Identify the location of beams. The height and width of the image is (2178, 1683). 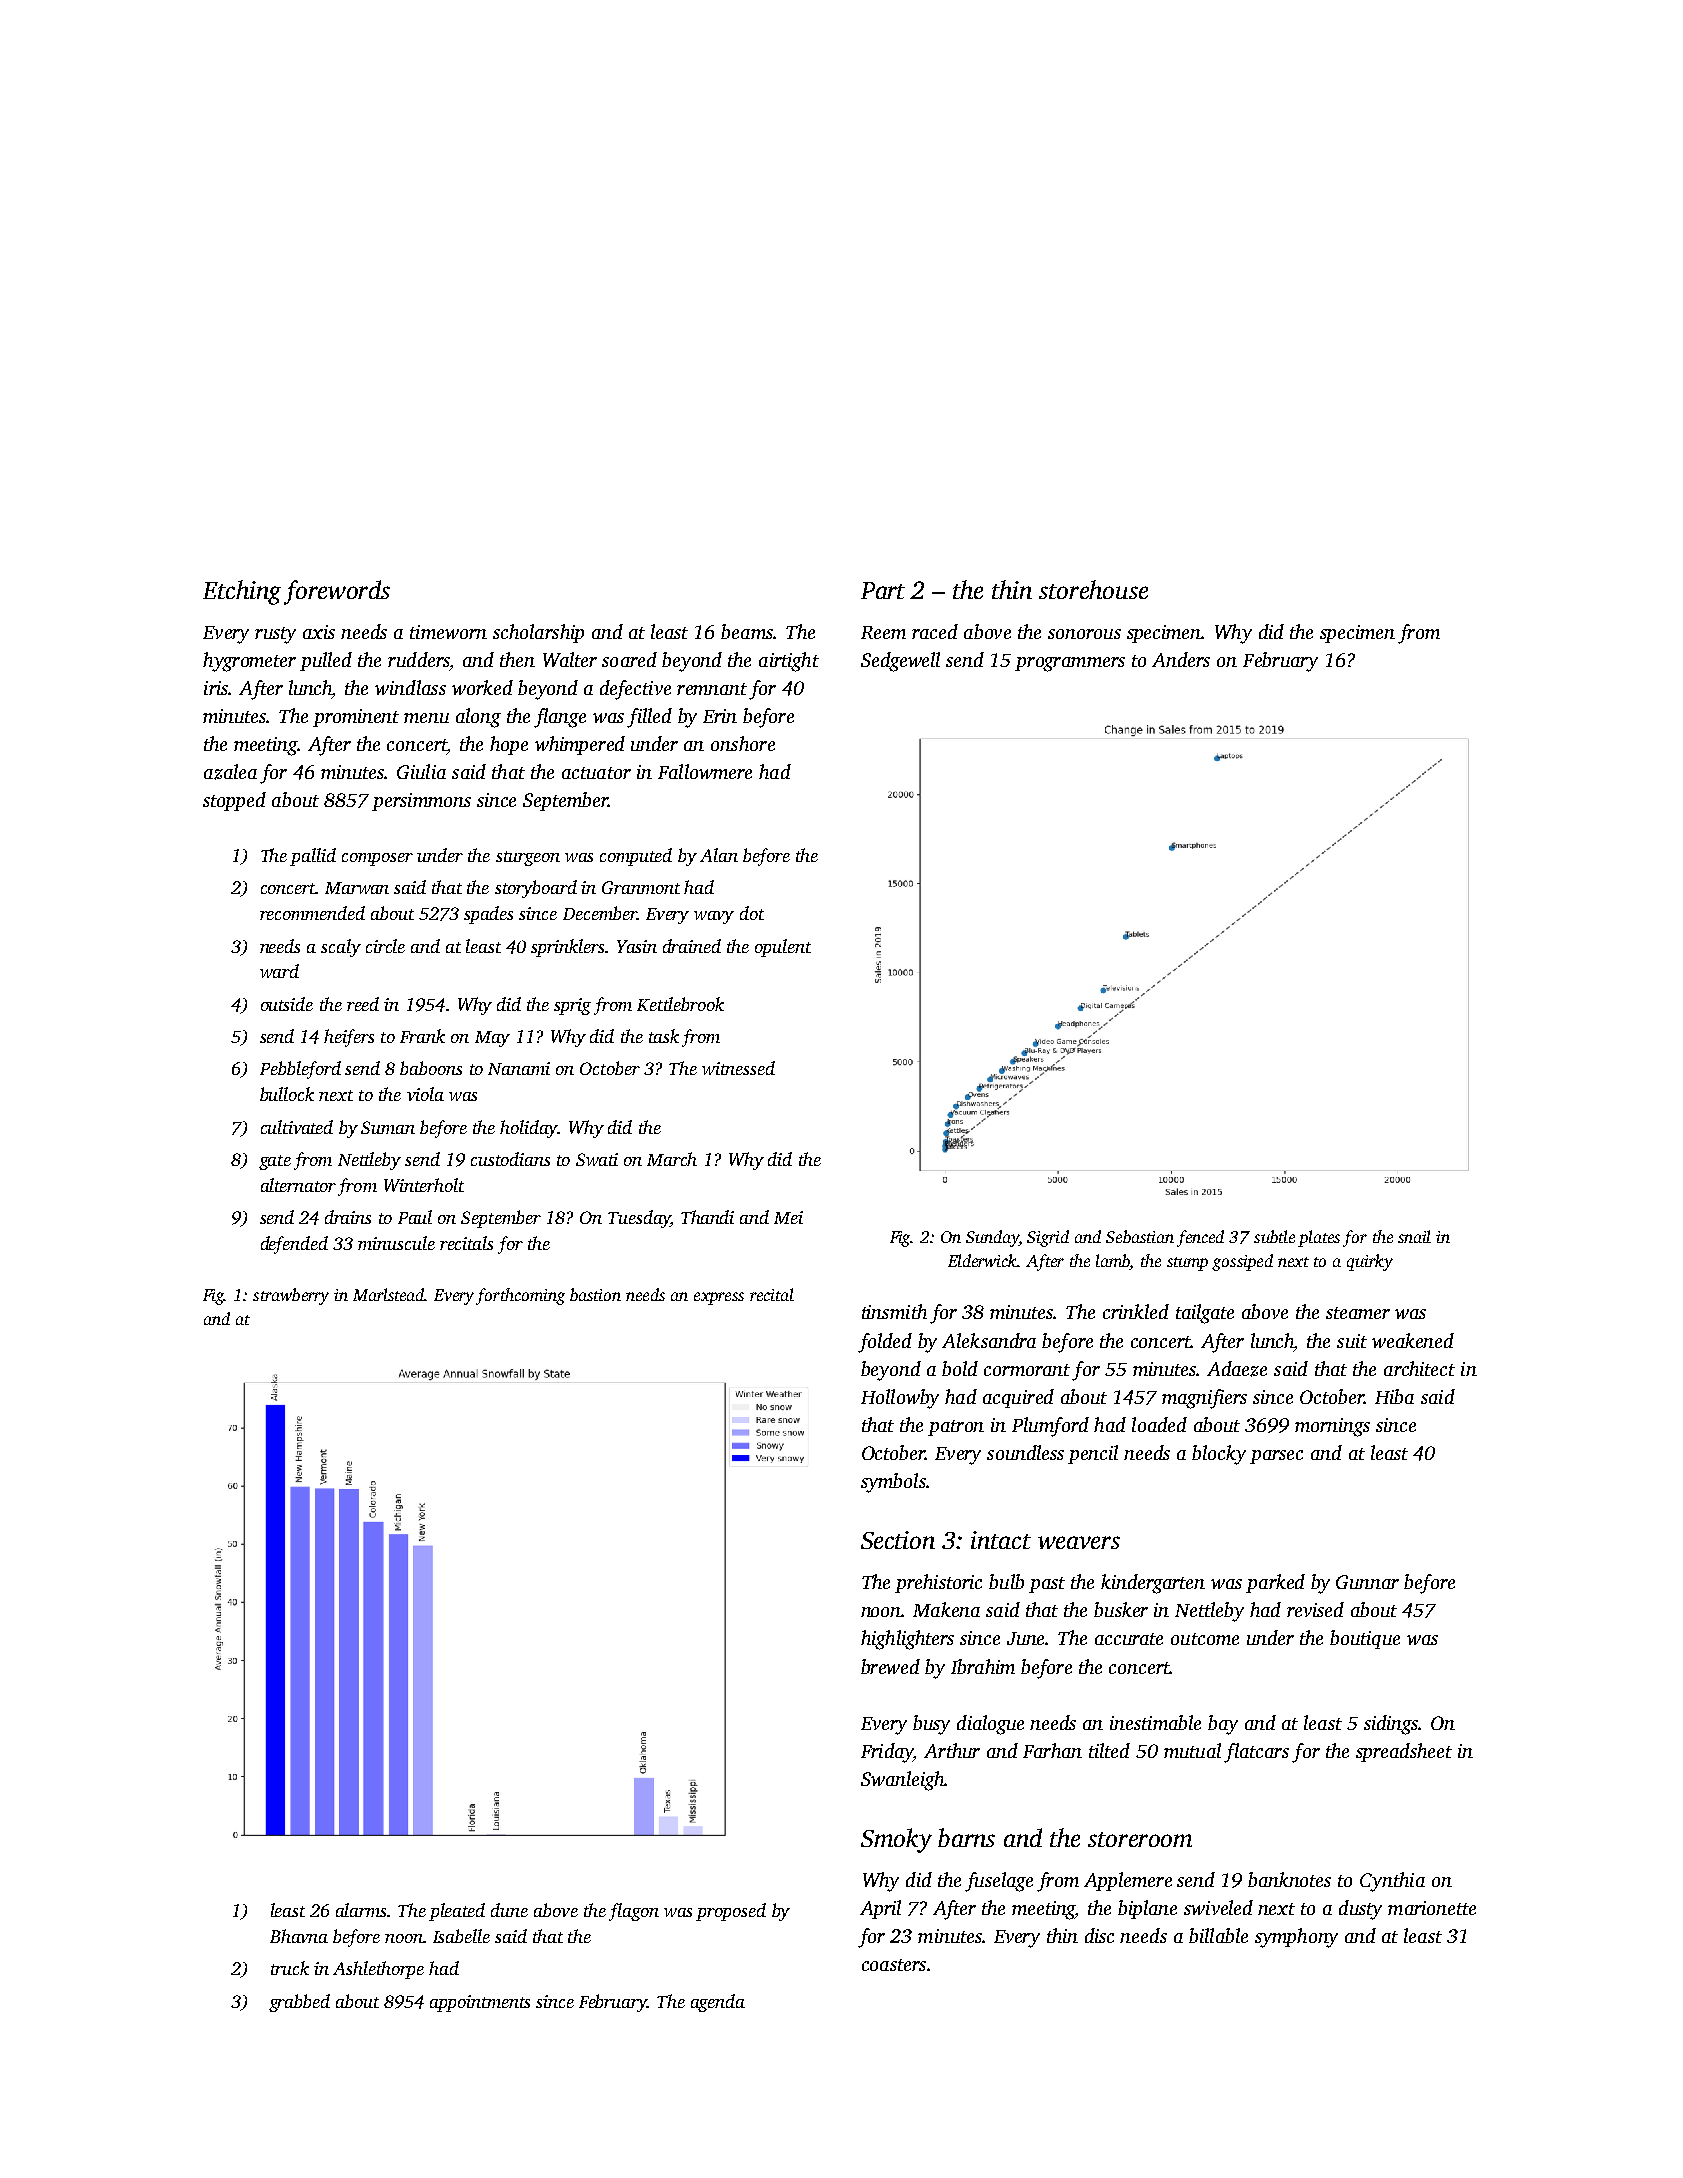
(747, 631).
